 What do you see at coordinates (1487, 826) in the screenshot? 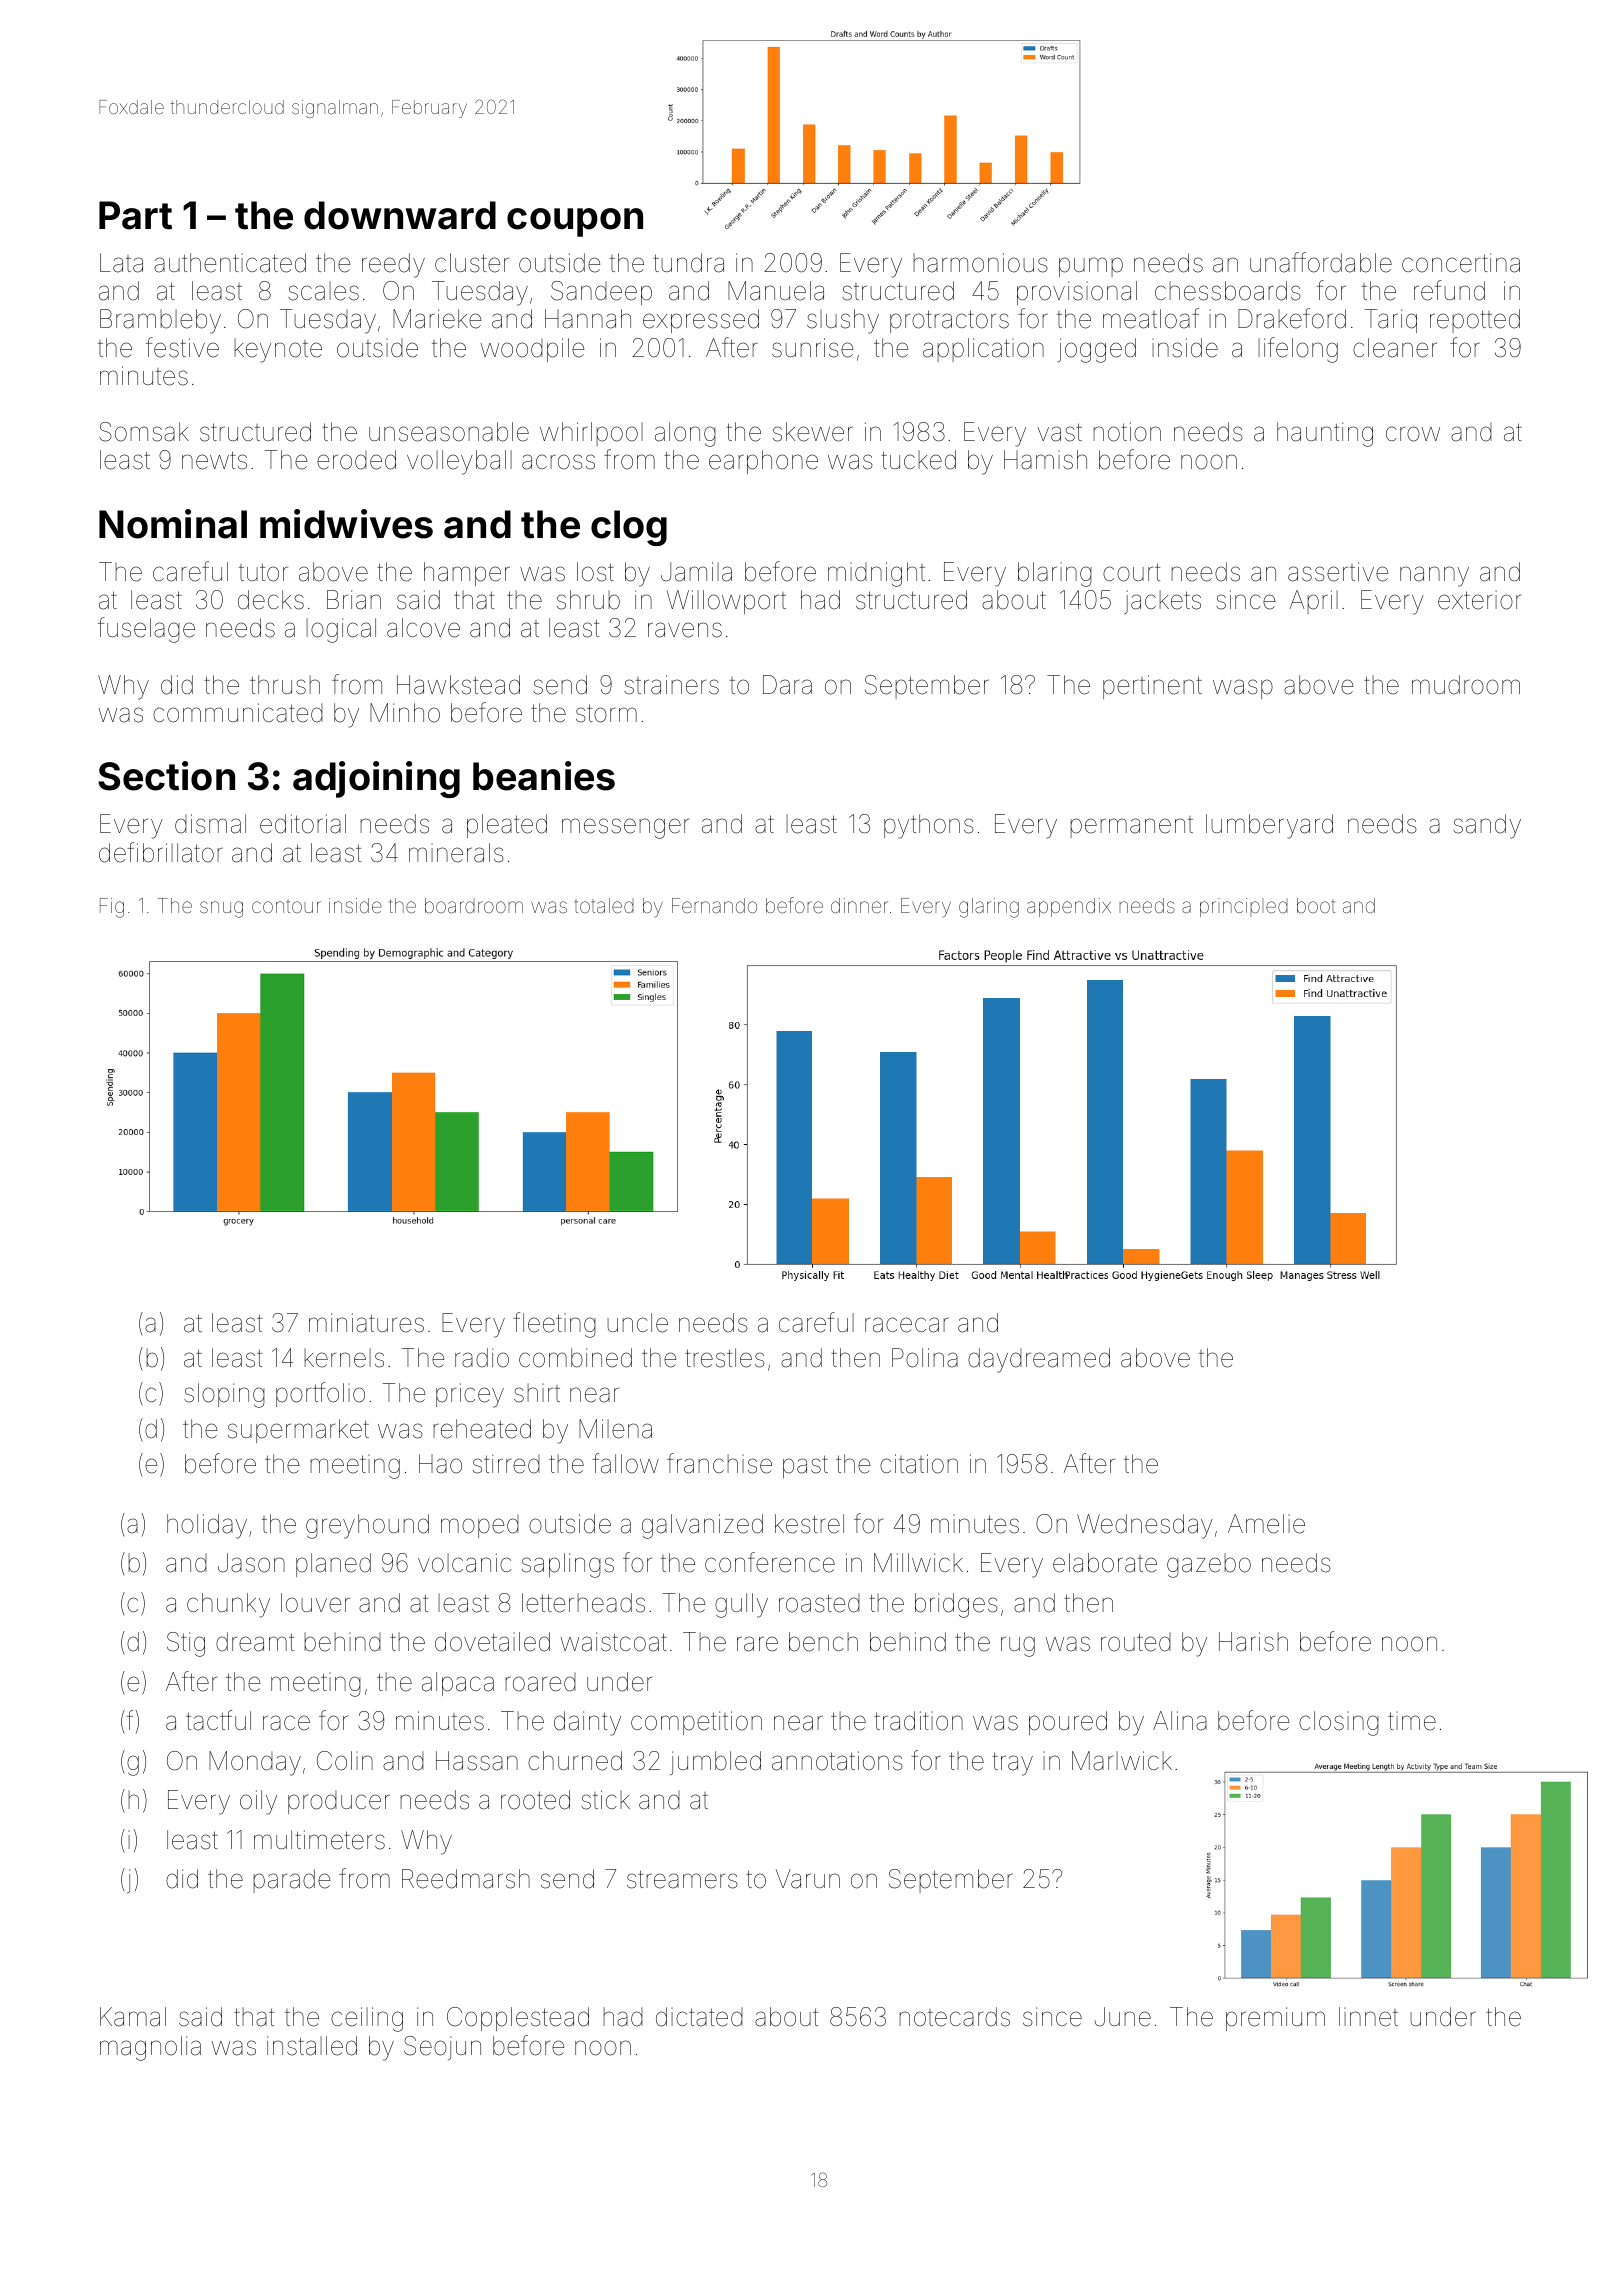
I see `sandy` at bounding box center [1487, 826].
